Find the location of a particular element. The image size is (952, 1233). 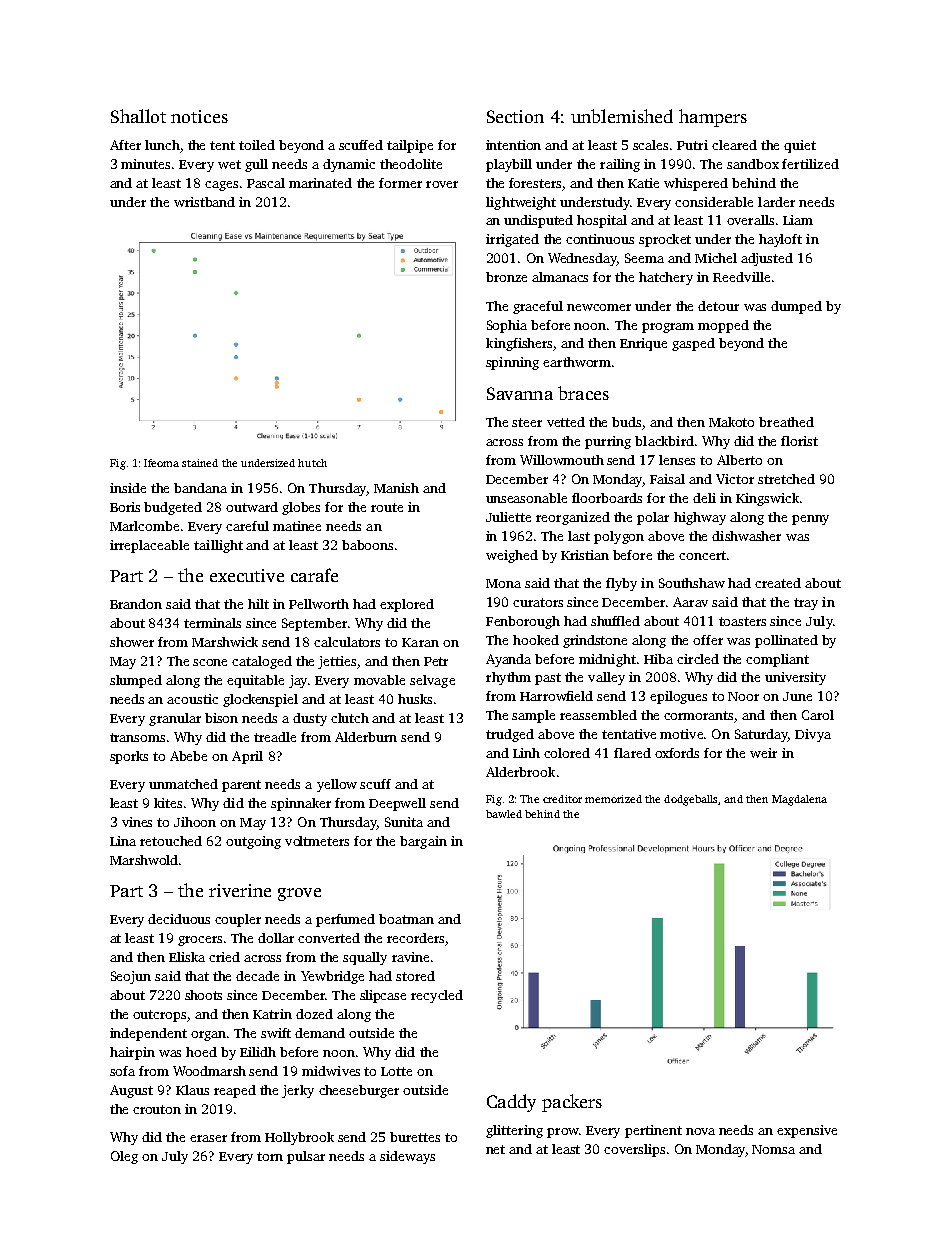

weir is located at coordinates (763, 753).
